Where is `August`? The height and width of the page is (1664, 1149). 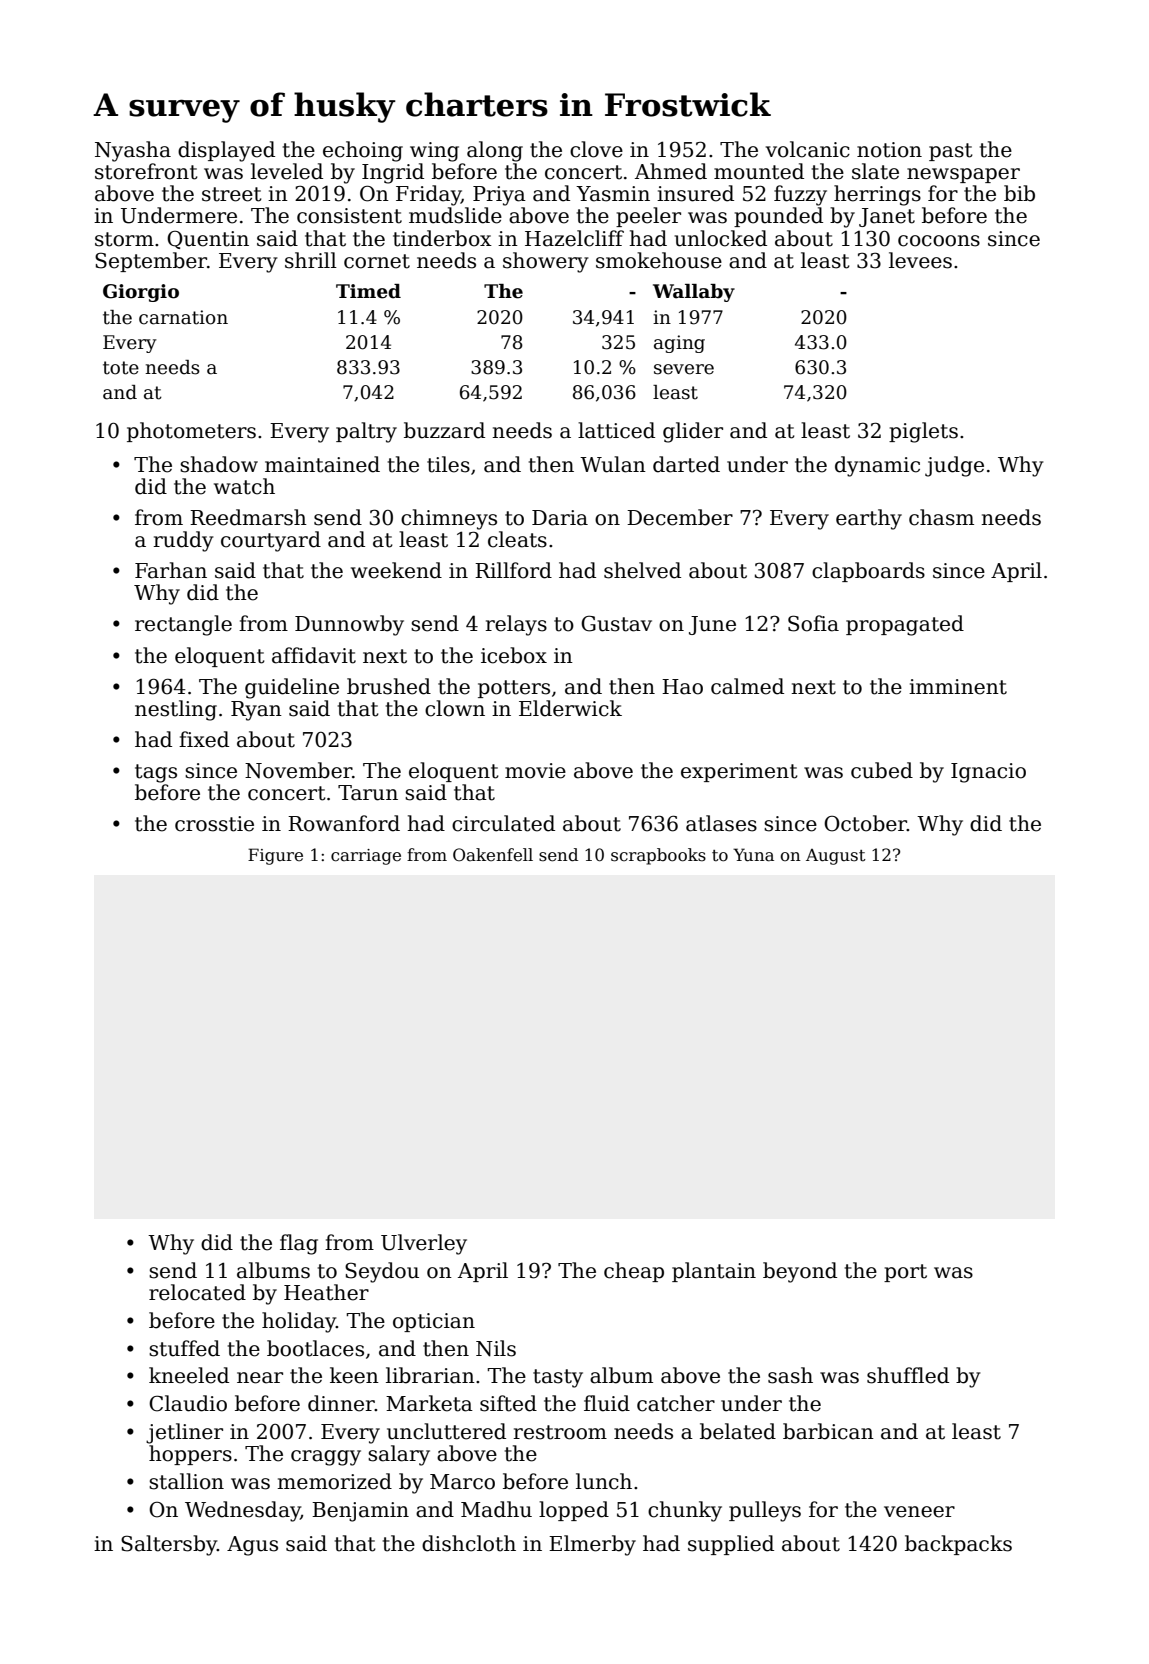
August is located at coordinates (836, 857).
